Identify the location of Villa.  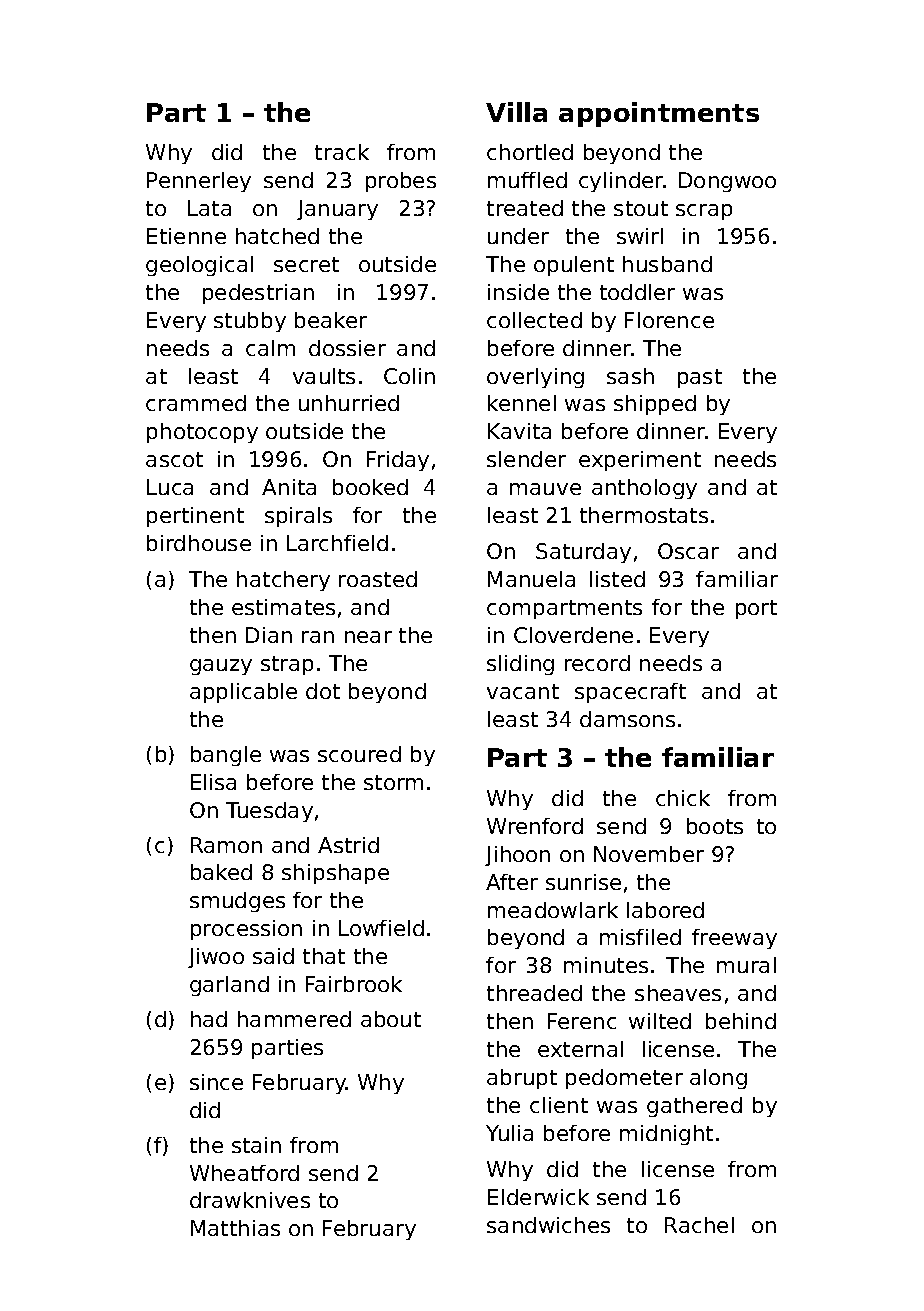
(516, 112).
